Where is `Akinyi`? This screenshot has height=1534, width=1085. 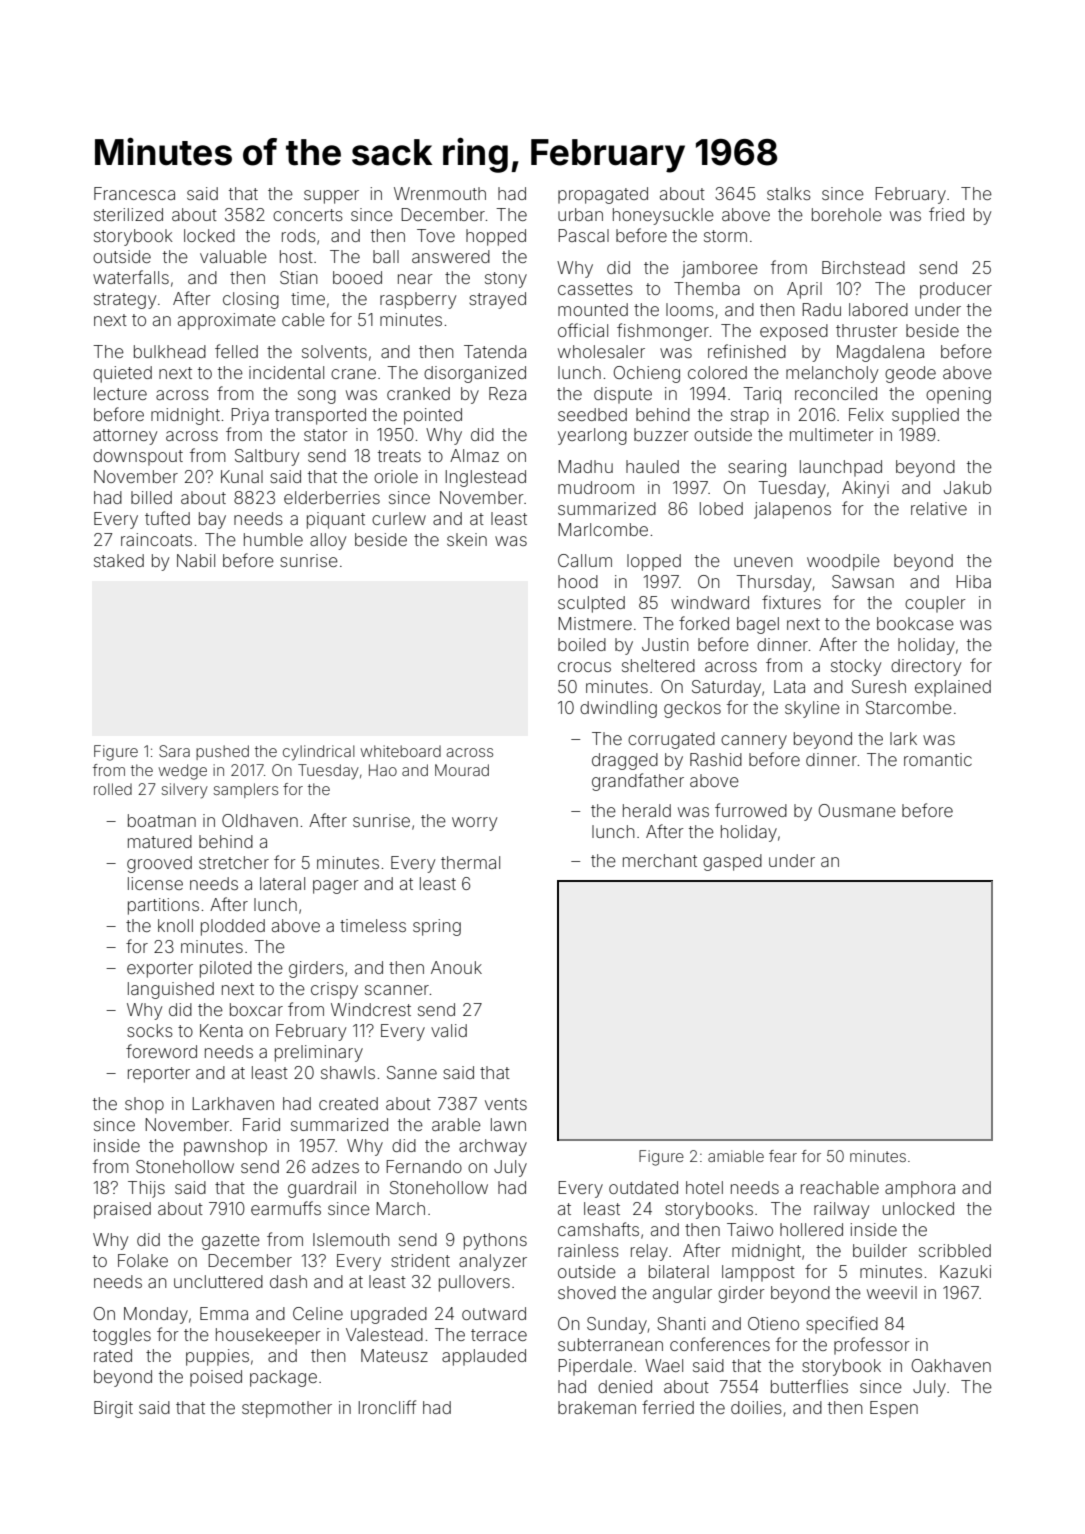
Akinyi is located at coordinates (865, 489).
